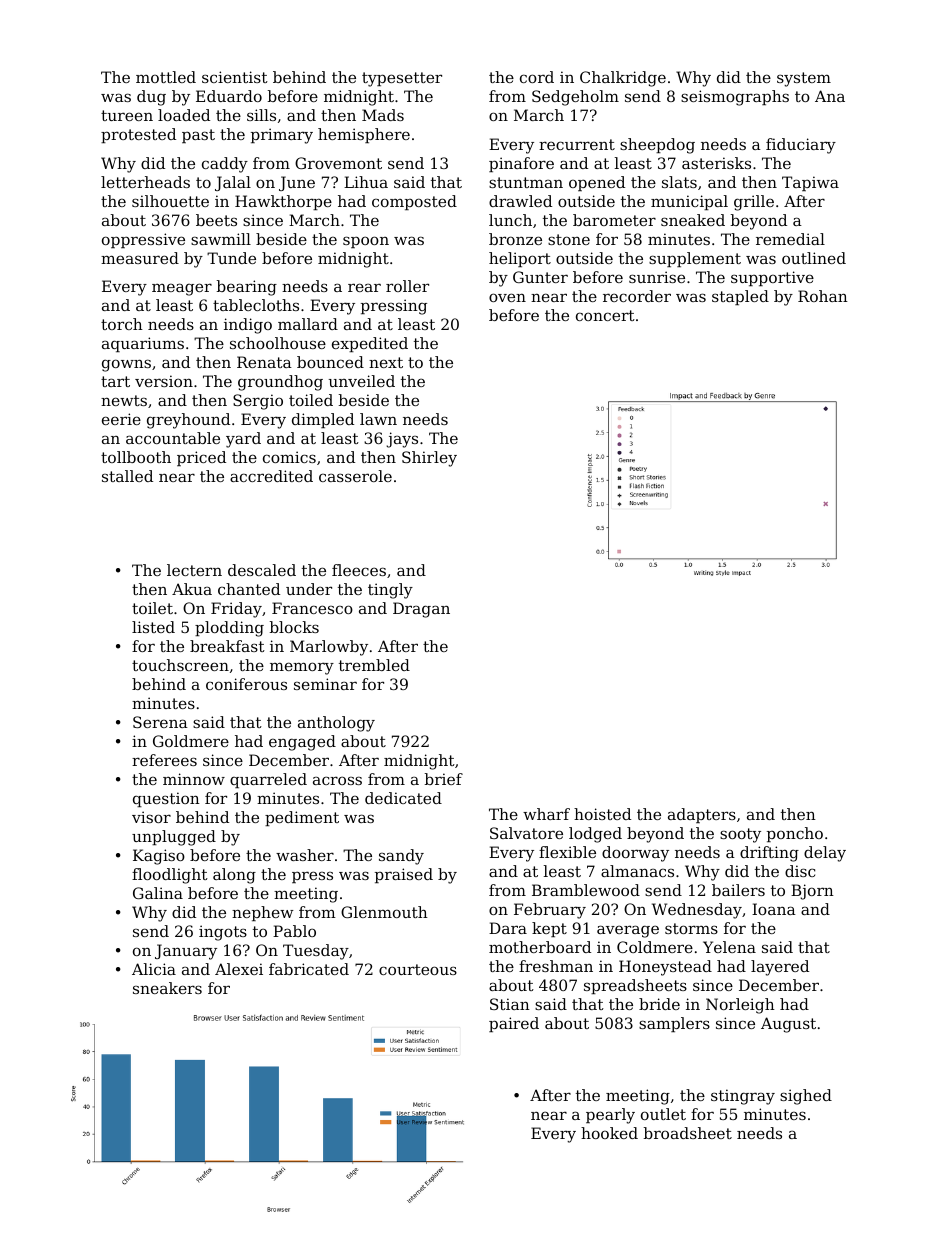 The image size is (952, 1233). I want to click on poncho, so click(795, 834).
